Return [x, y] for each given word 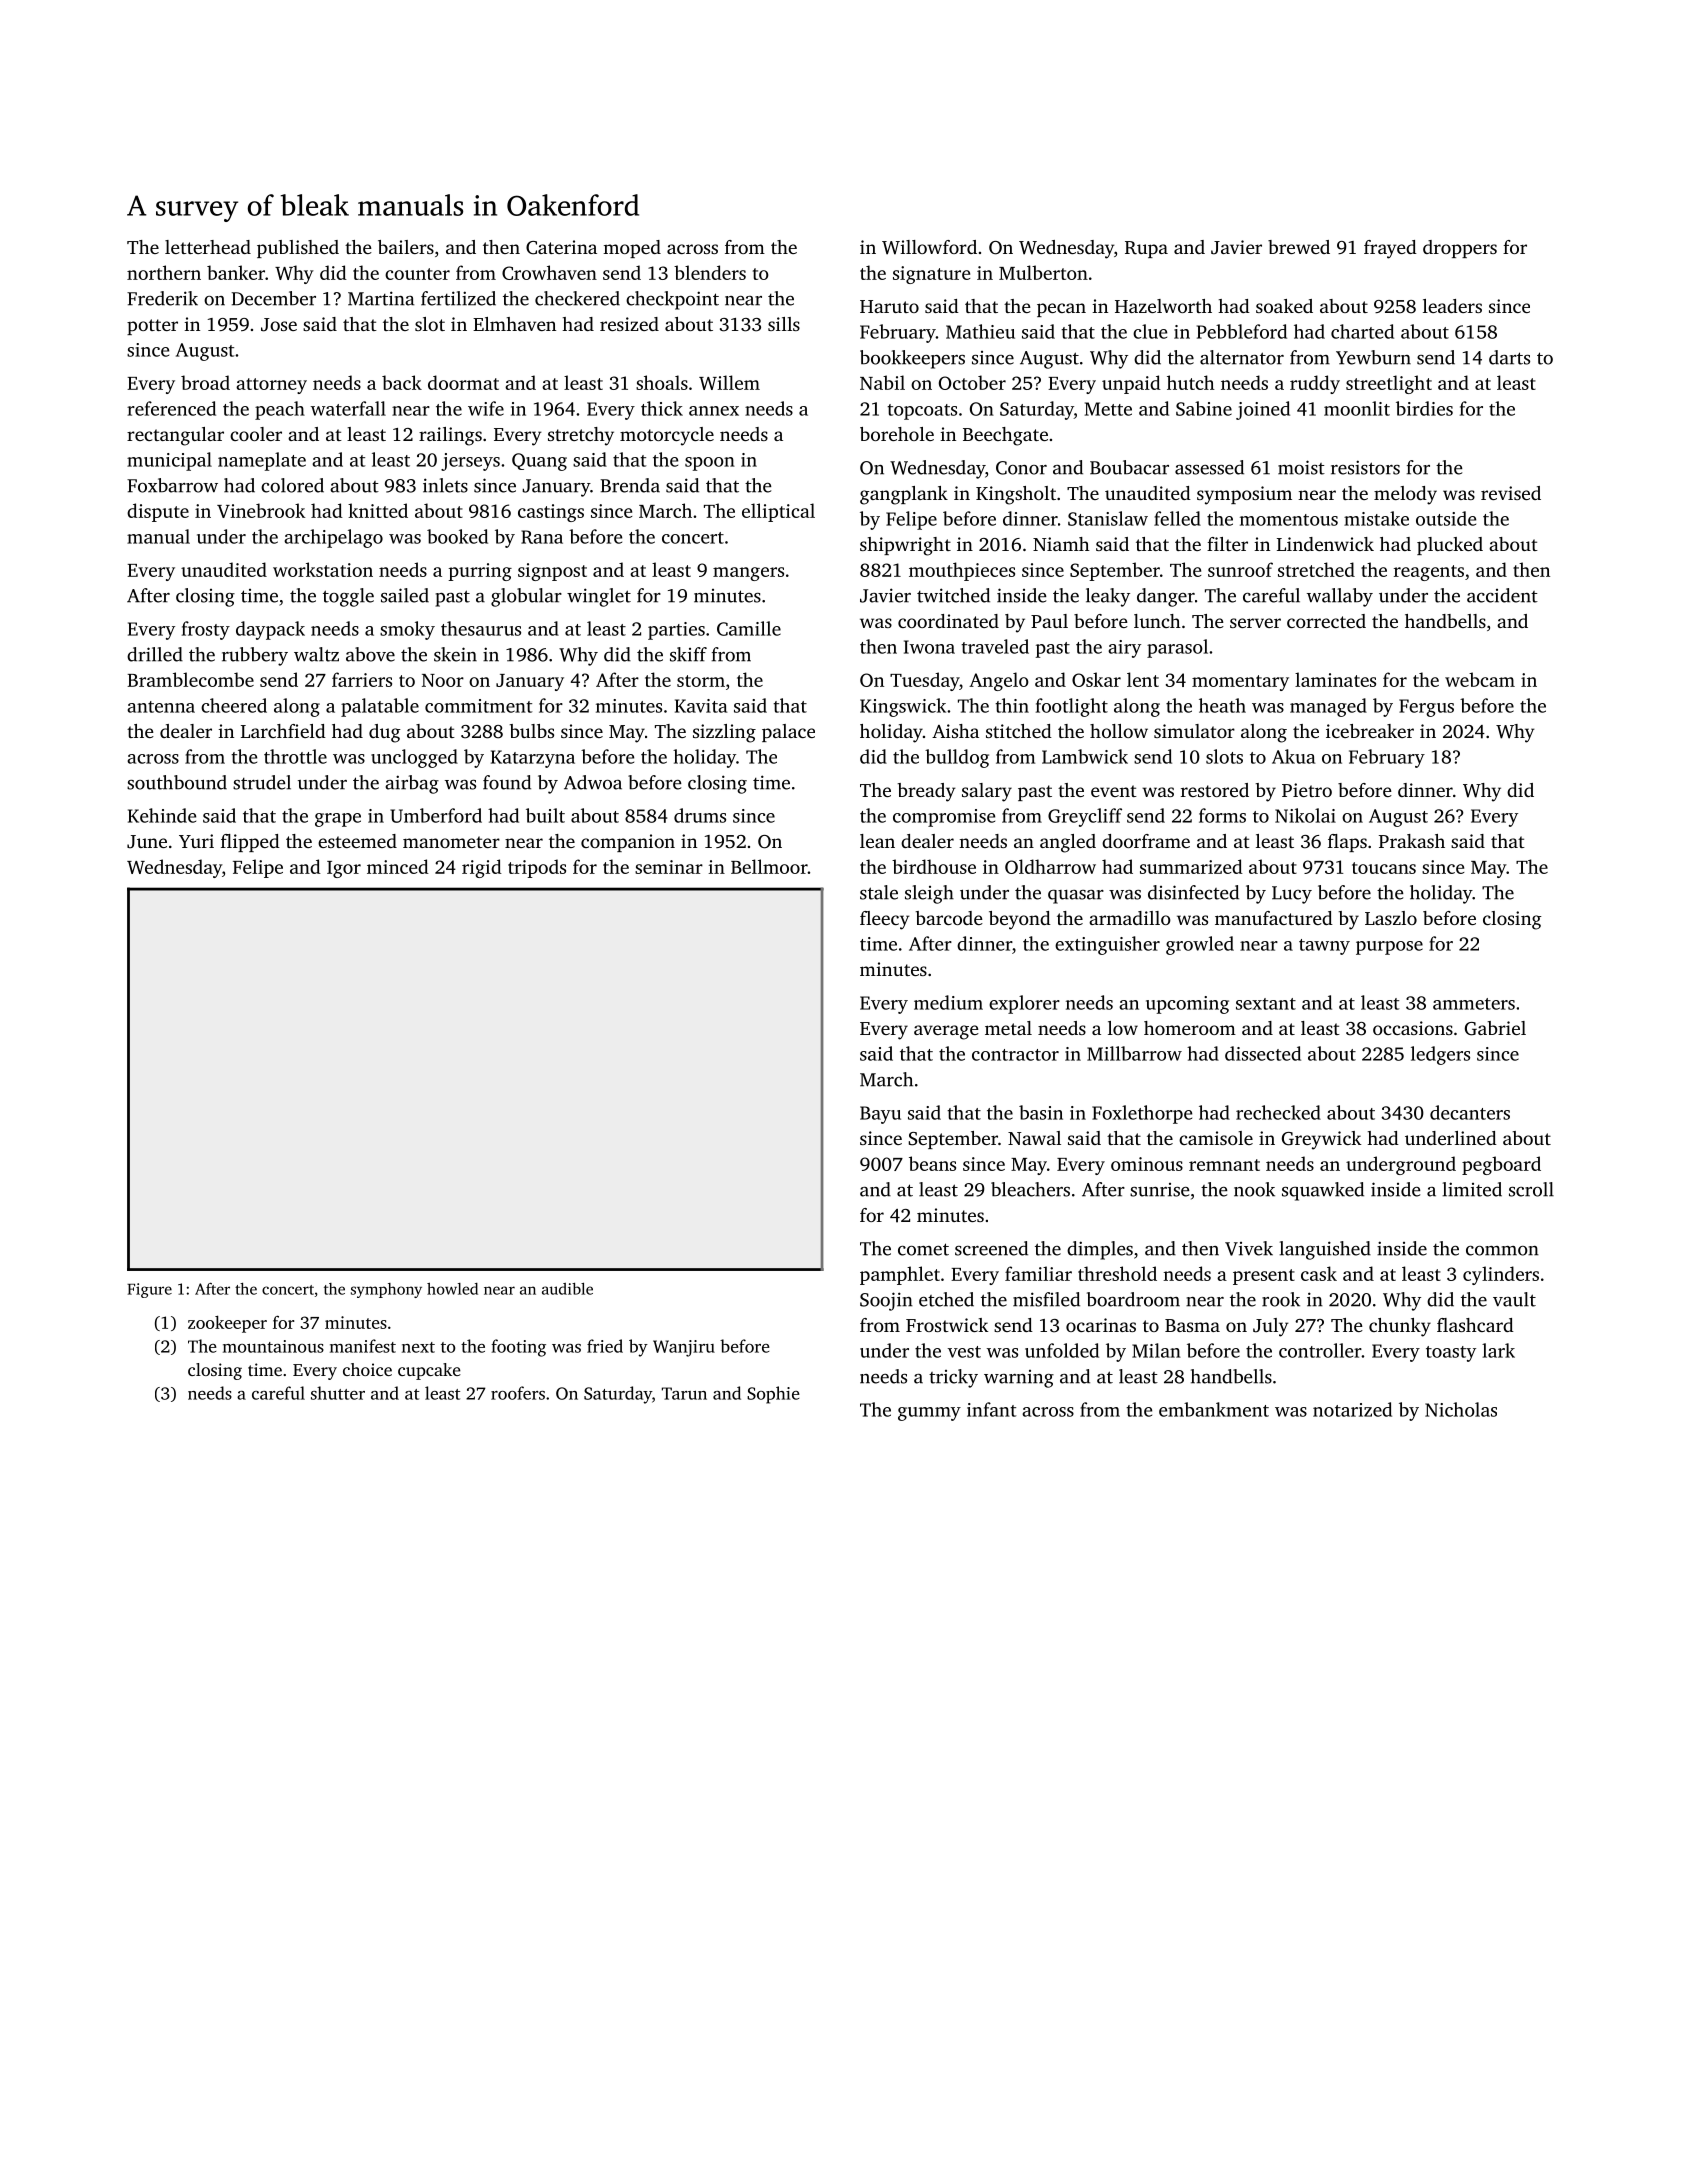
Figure [149, 1290]
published [298, 249]
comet [923, 1249]
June [147, 842]
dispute [158, 512]
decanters [1470, 1112]
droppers [1460, 249]
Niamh [1061, 544]
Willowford [929, 247]
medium [948, 1002]
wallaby [1340, 597]
